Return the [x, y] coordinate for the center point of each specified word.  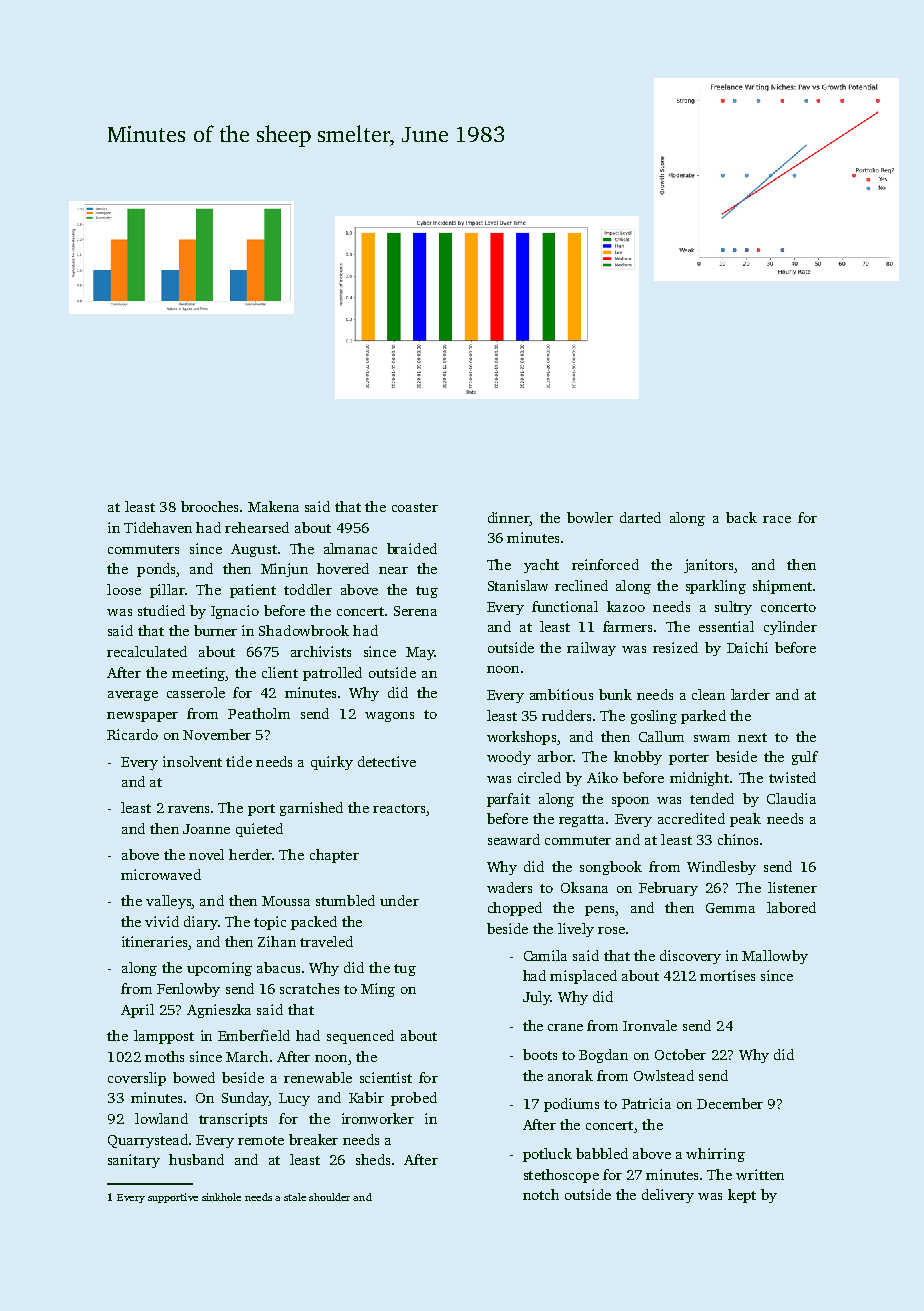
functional [565, 606]
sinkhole [221, 1197]
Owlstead [664, 1075]
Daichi [747, 647]
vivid [162, 921]
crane [565, 1027]
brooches [209, 506]
